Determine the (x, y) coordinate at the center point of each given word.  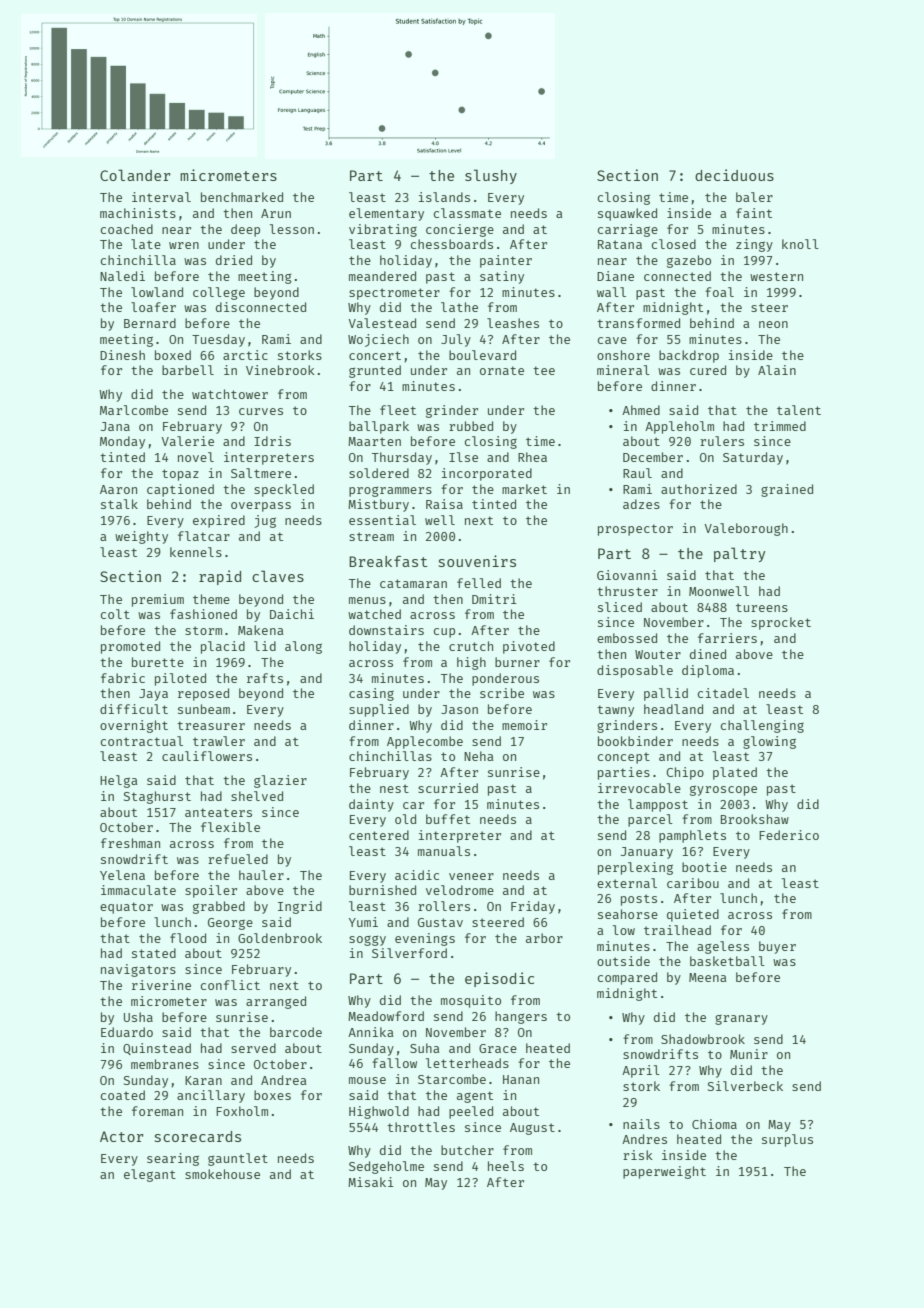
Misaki (371, 1182)
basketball (727, 961)
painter (506, 261)
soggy (367, 940)
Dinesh (122, 355)
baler (754, 197)
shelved (257, 796)
